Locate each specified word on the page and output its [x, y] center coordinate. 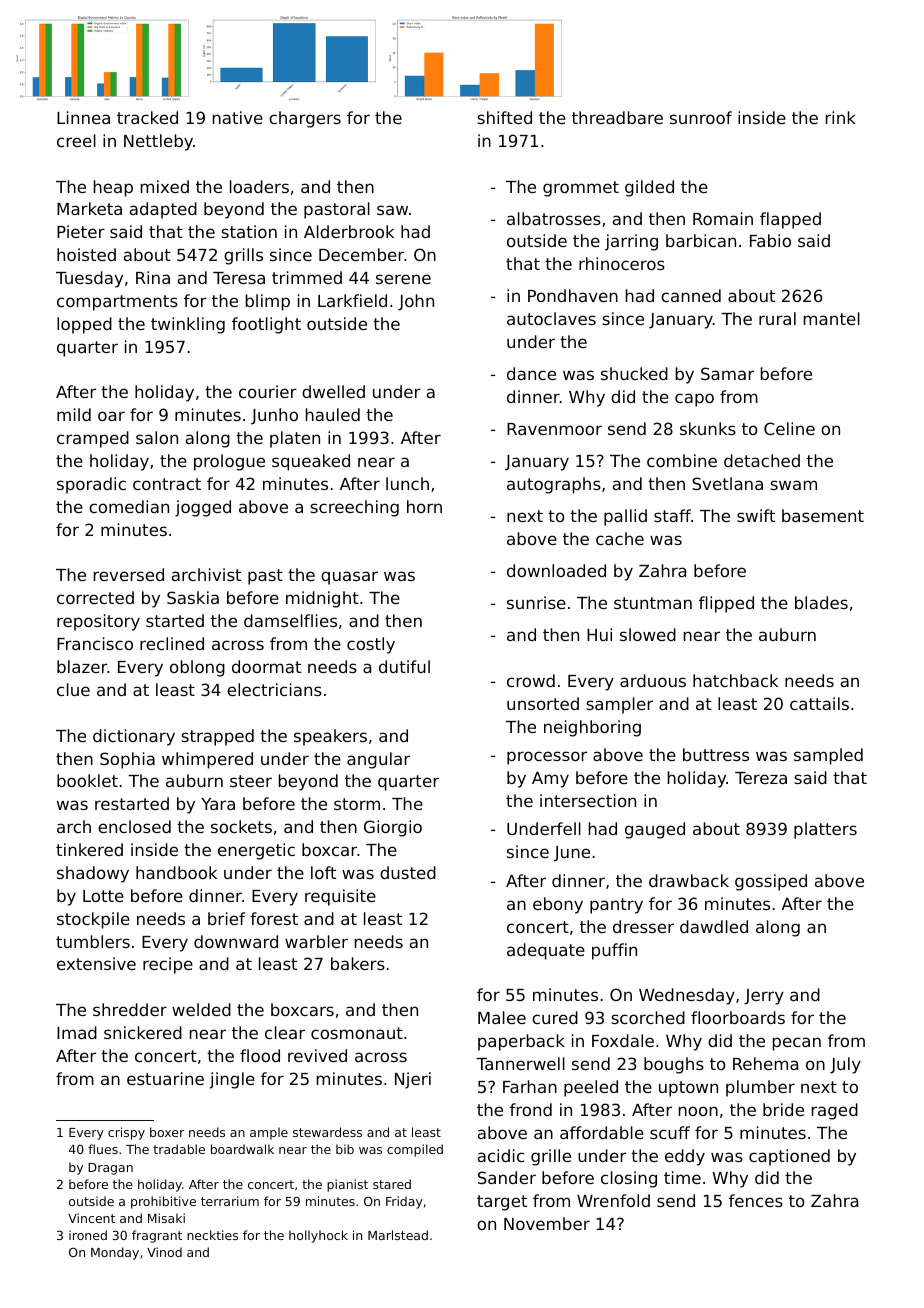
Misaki [166, 1218]
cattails [819, 703]
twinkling [188, 325]
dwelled [333, 391]
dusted [408, 872]
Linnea [83, 117]
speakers [330, 737]
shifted [504, 117]
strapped [217, 737]
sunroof [701, 117]
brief [226, 918]
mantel [832, 318]
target [502, 1203]
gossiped [771, 882]
